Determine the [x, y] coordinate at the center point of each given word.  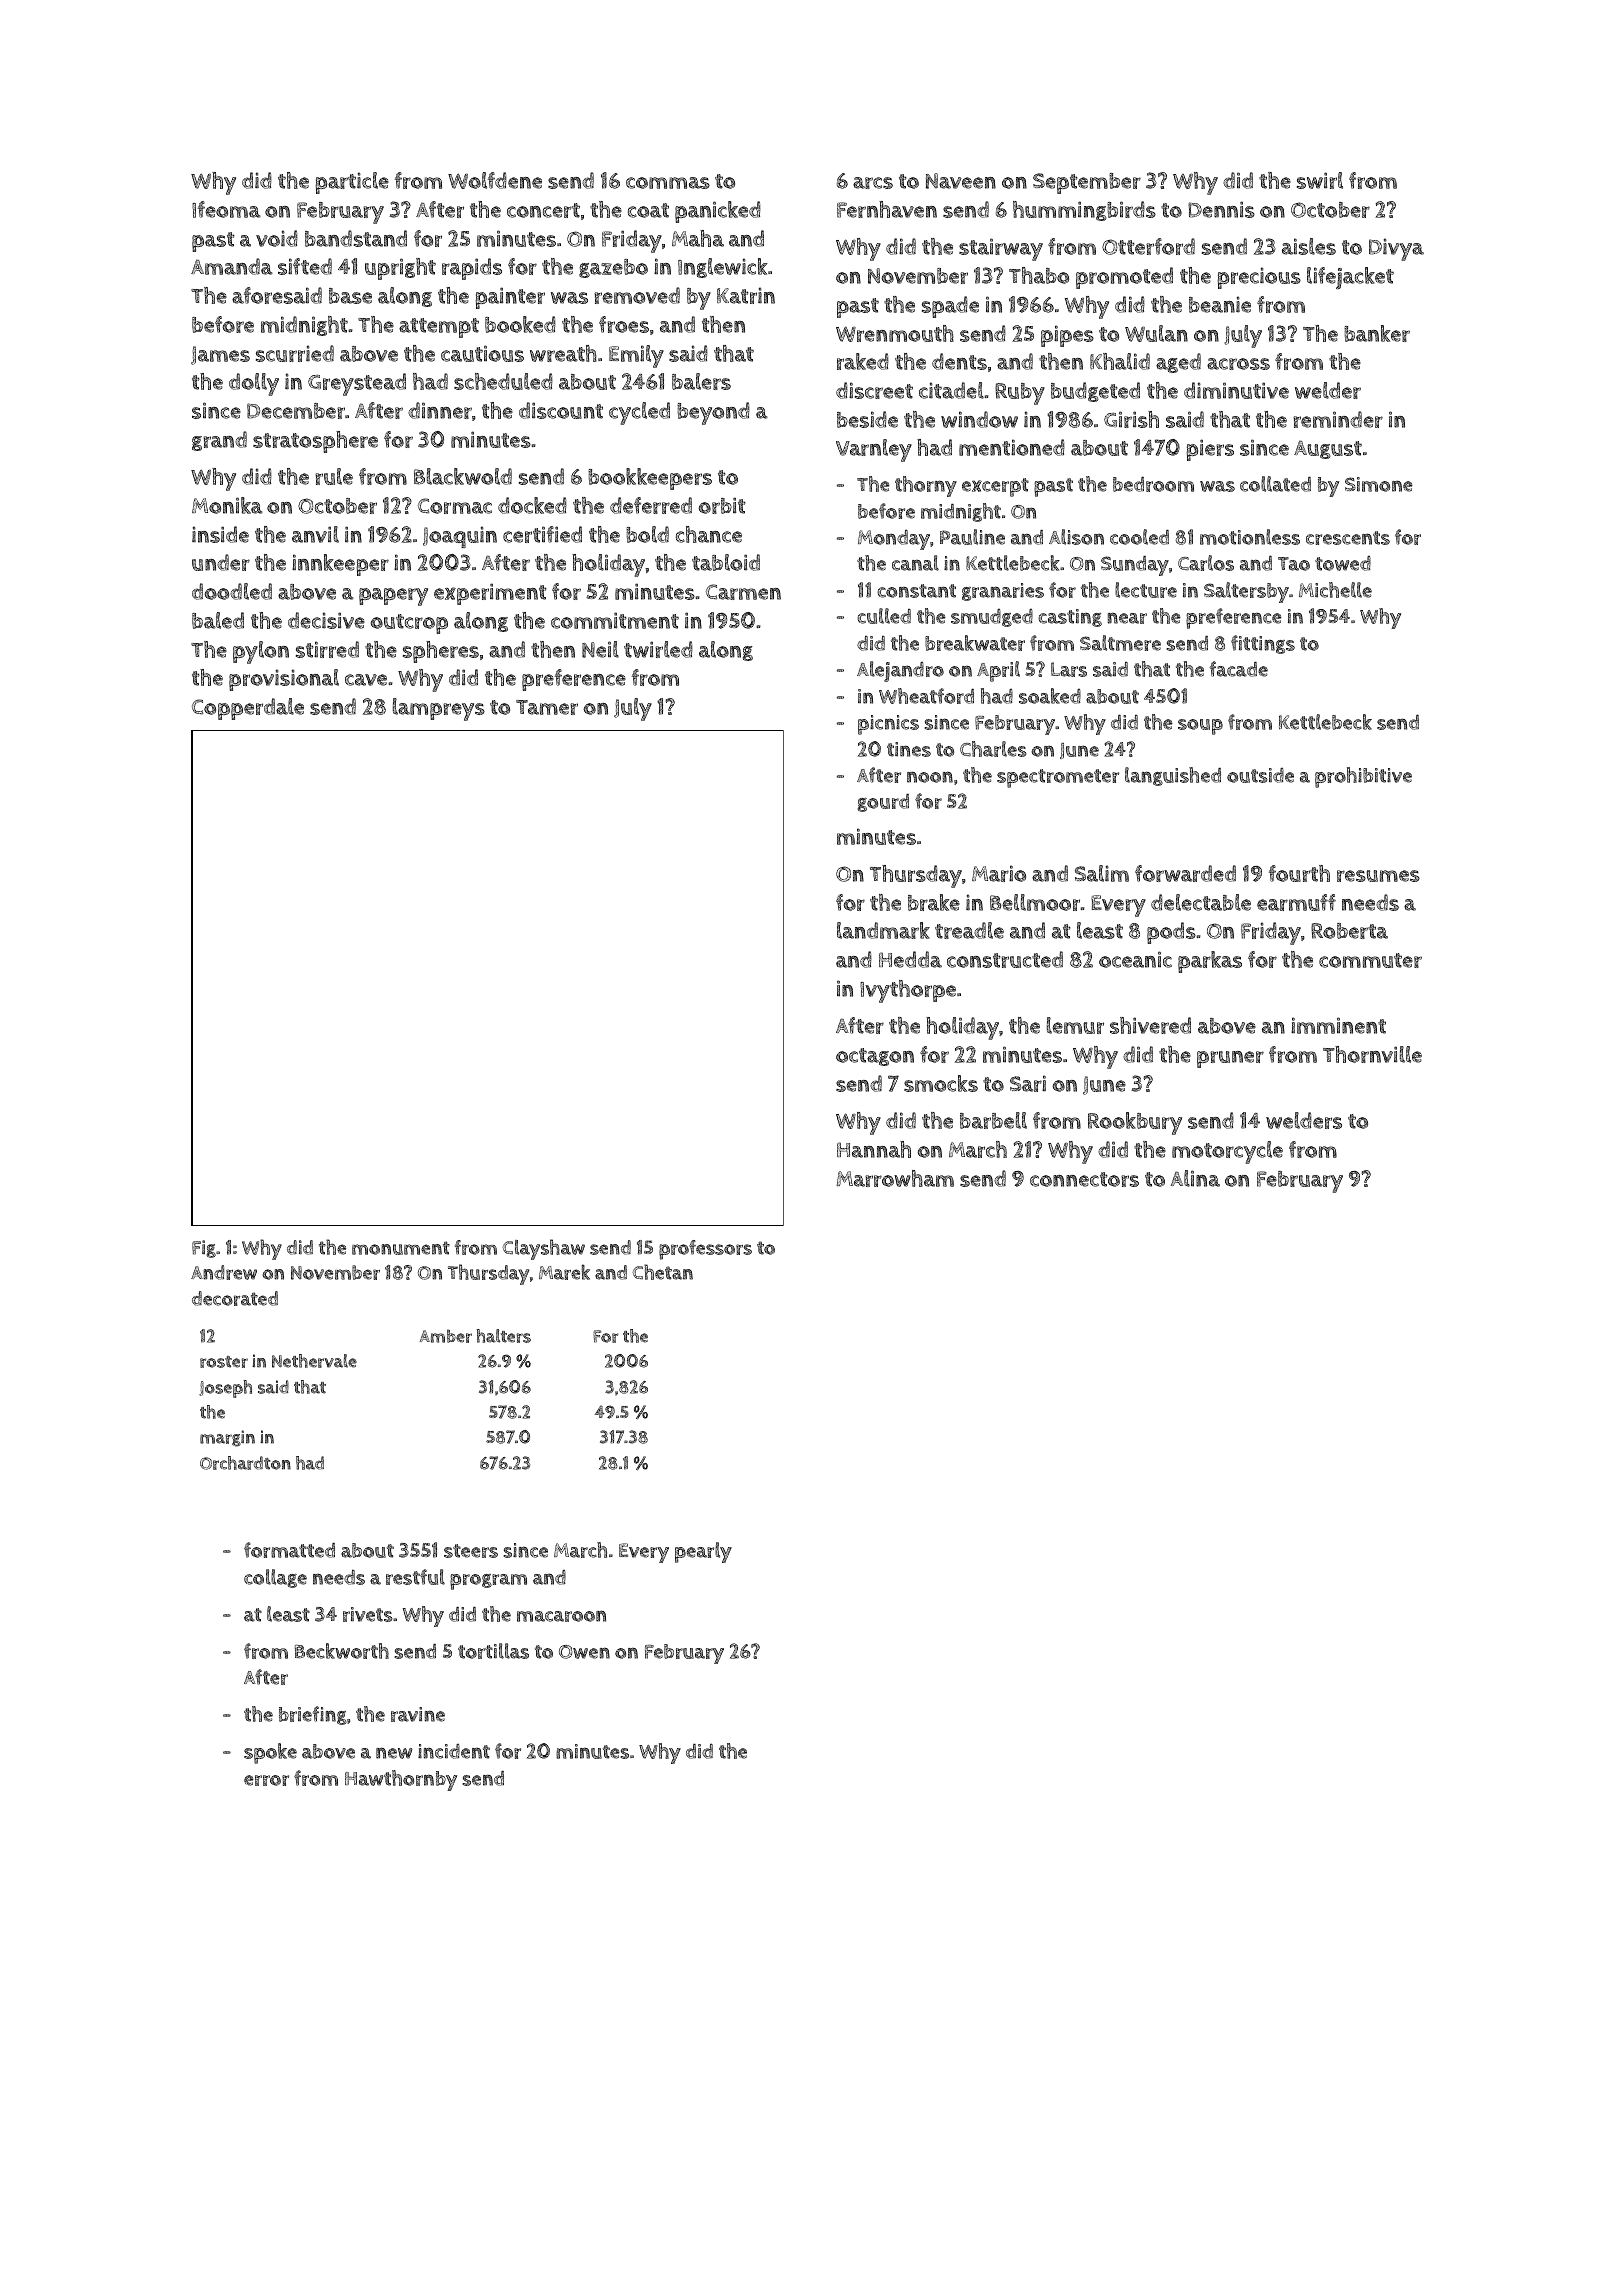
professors [705, 1250]
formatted [289, 1550]
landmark [883, 930]
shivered [1150, 1025]
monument [401, 1248]
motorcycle [1227, 1152]
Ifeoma [226, 209]
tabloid [726, 562]
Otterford [1148, 246]
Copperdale [248, 709]
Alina [1195, 1178]
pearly [703, 1552]
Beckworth [342, 1651]
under [221, 562]
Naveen [961, 181]
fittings [1263, 644]
